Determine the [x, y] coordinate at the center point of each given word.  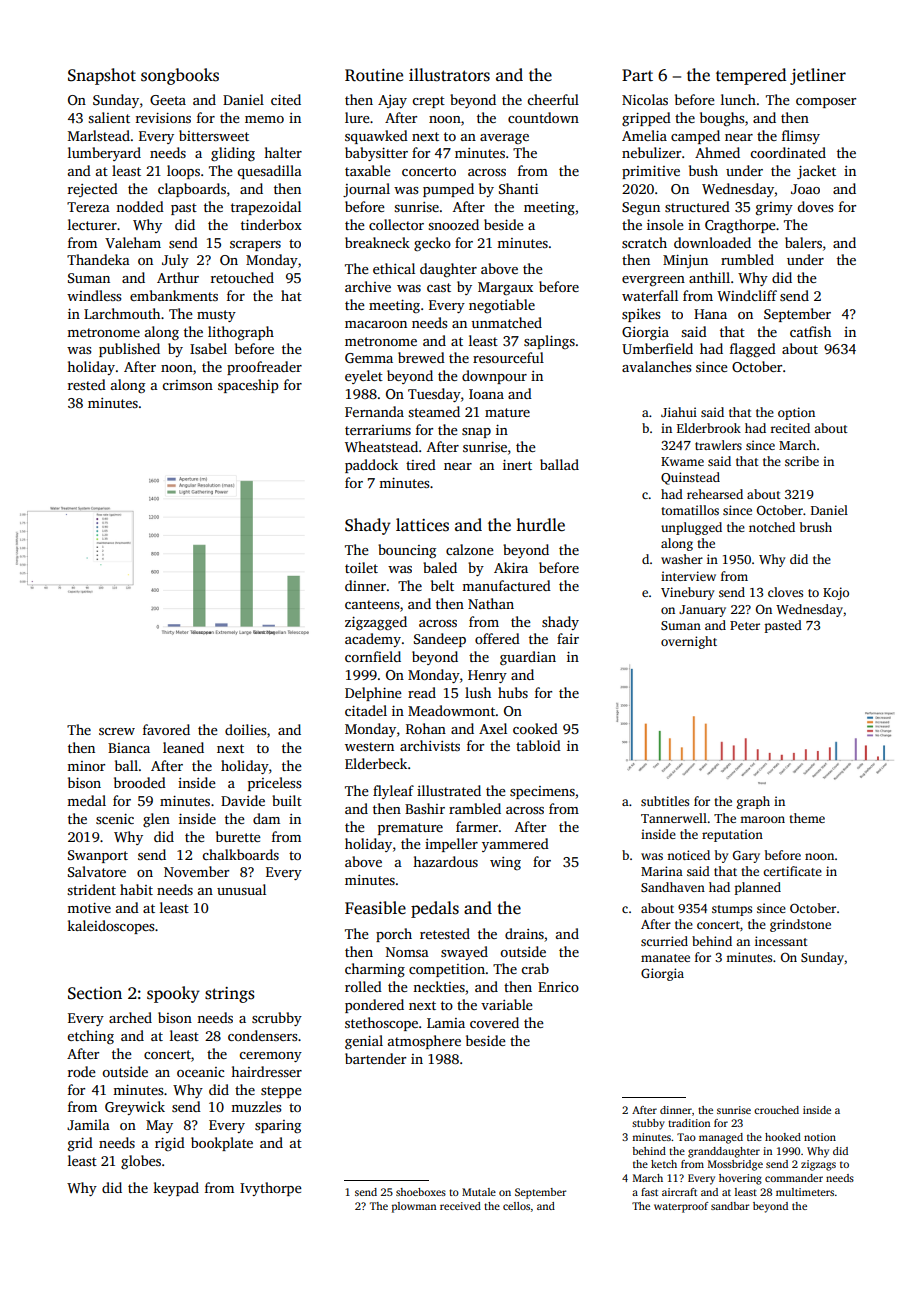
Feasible [375, 908]
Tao [686, 1137]
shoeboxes [421, 1192]
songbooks [180, 76]
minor [86, 766]
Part [637, 75]
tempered [751, 76]
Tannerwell [674, 818]
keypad [176, 1189]
